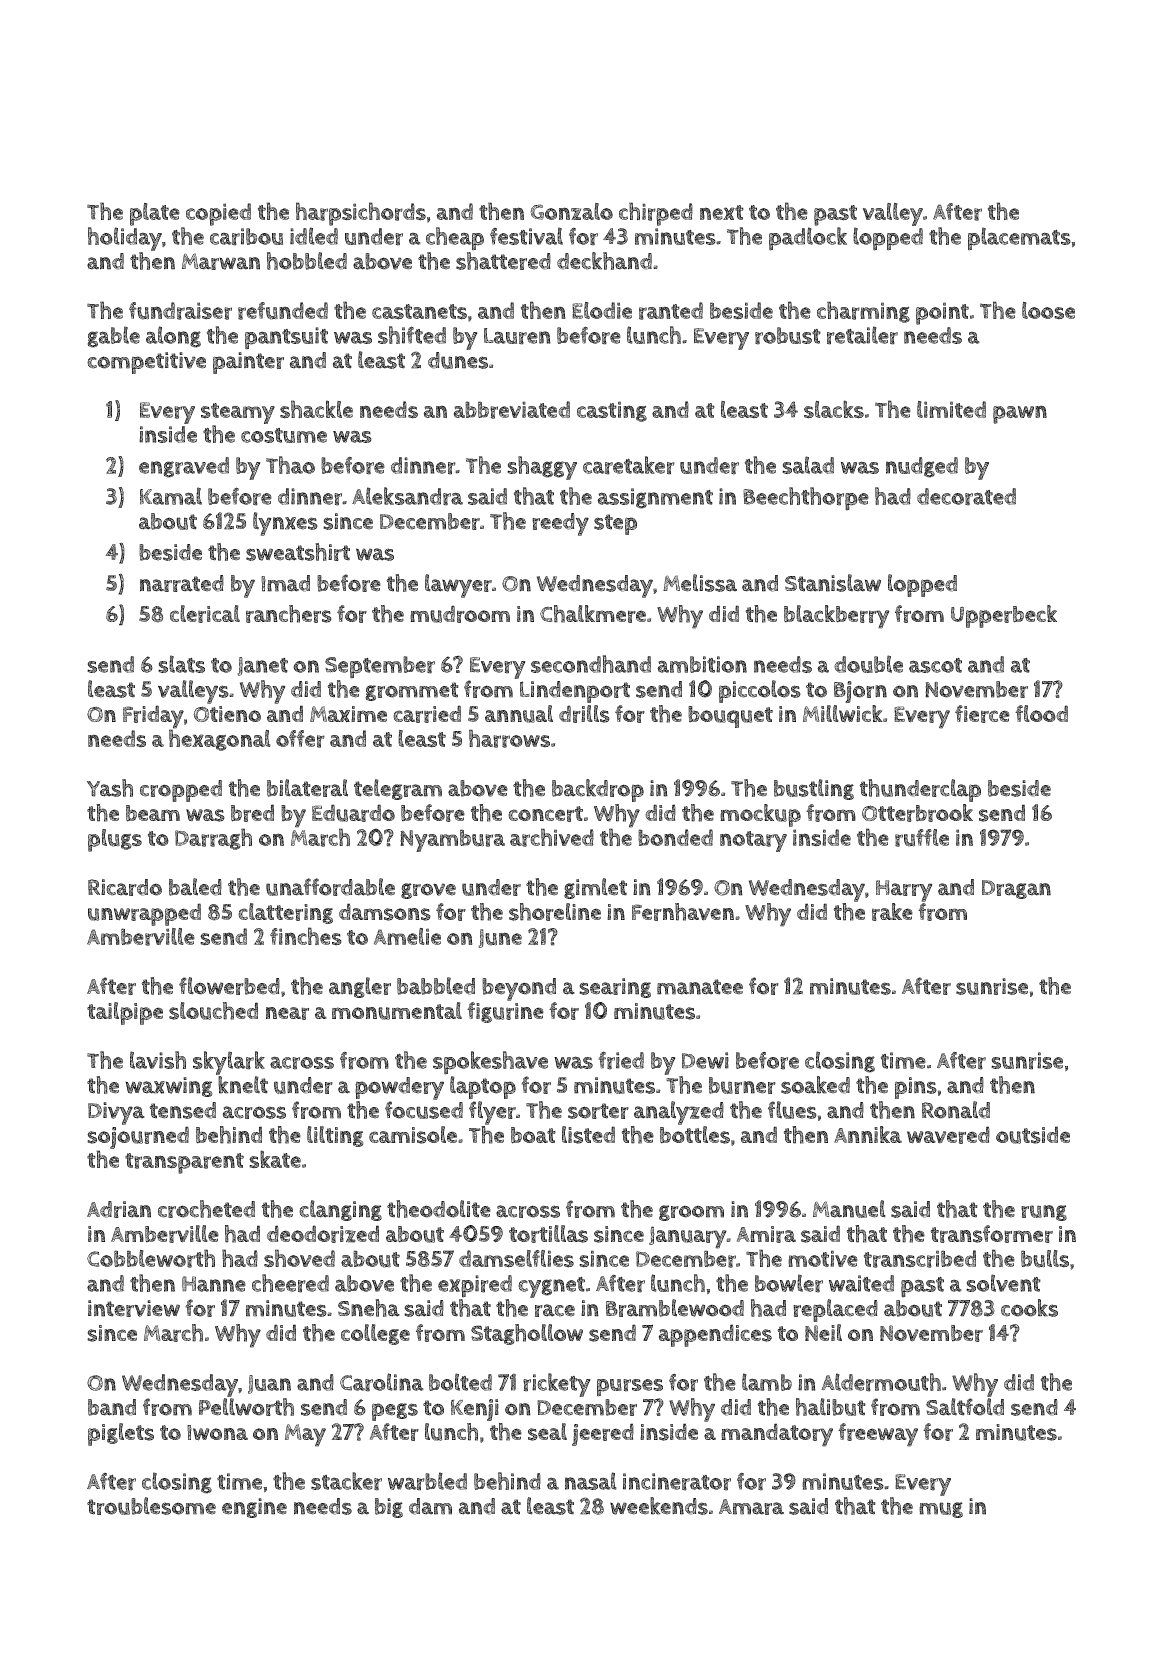 The width and height of the image is (1165, 1654). What do you see at coordinates (151, 1258) in the image?
I see `Cobbleworth` at bounding box center [151, 1258].
